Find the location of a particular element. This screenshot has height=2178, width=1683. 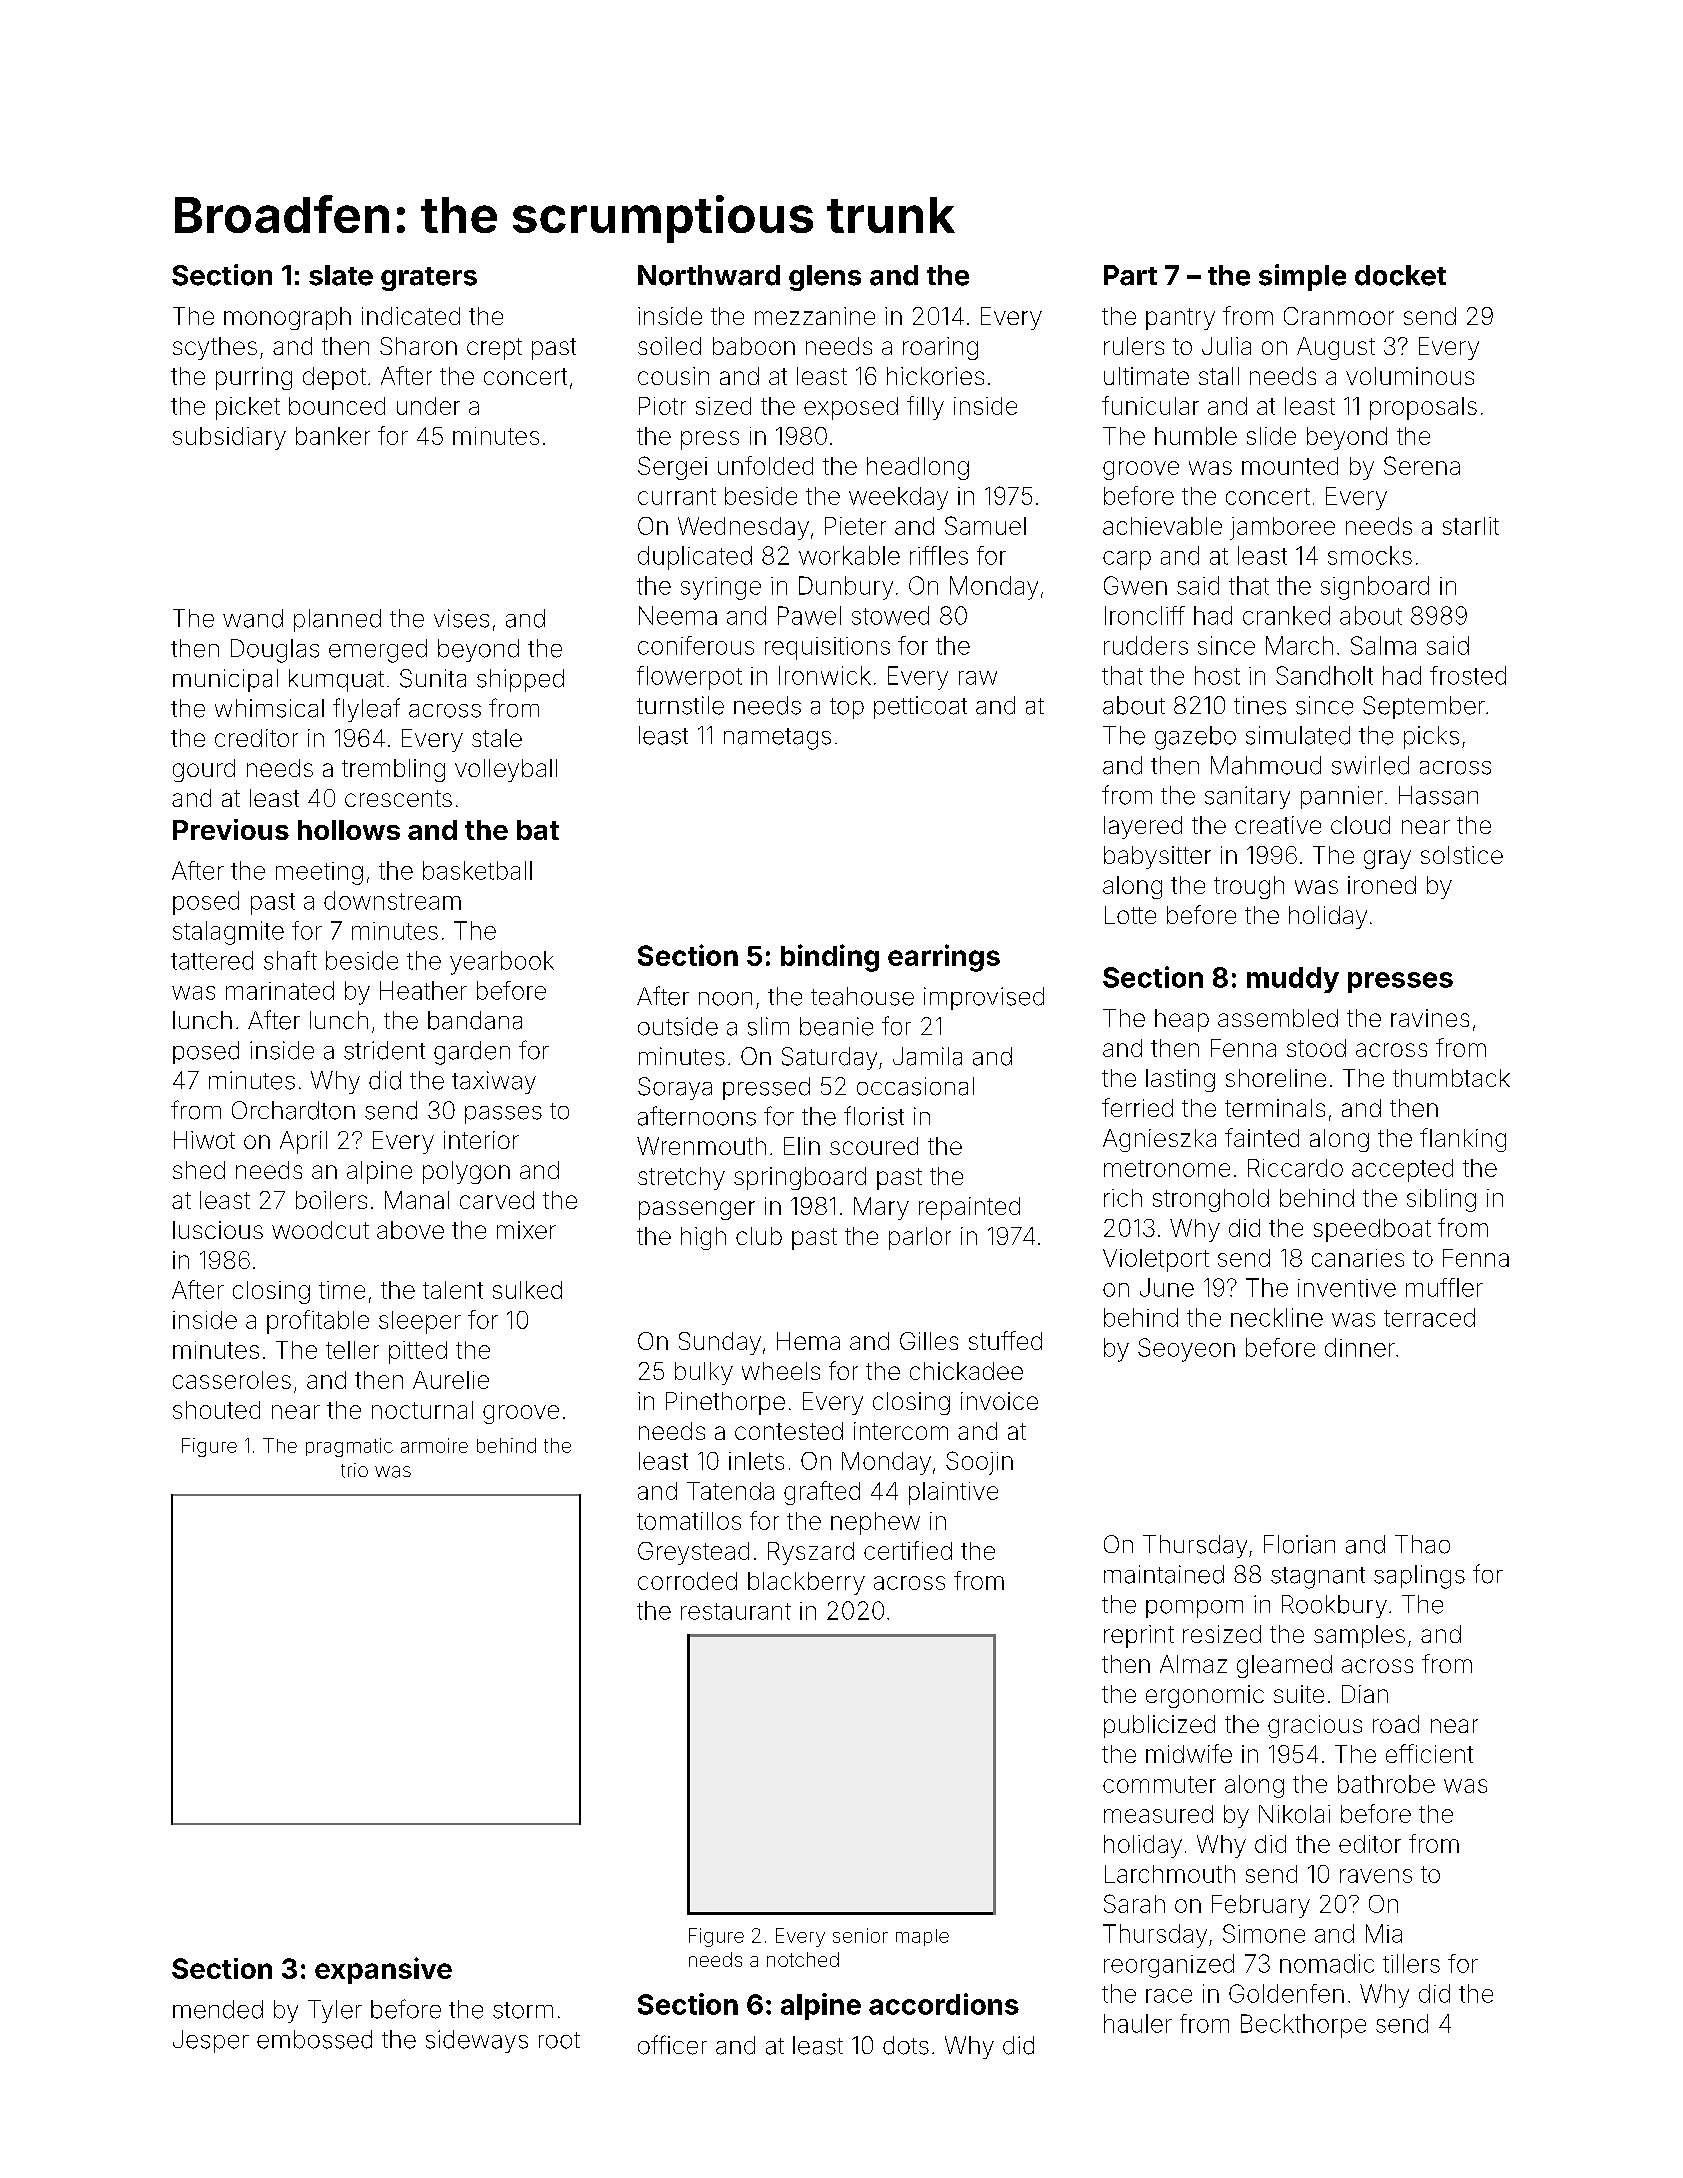

stood is located at coordinates (1316, 1048).
